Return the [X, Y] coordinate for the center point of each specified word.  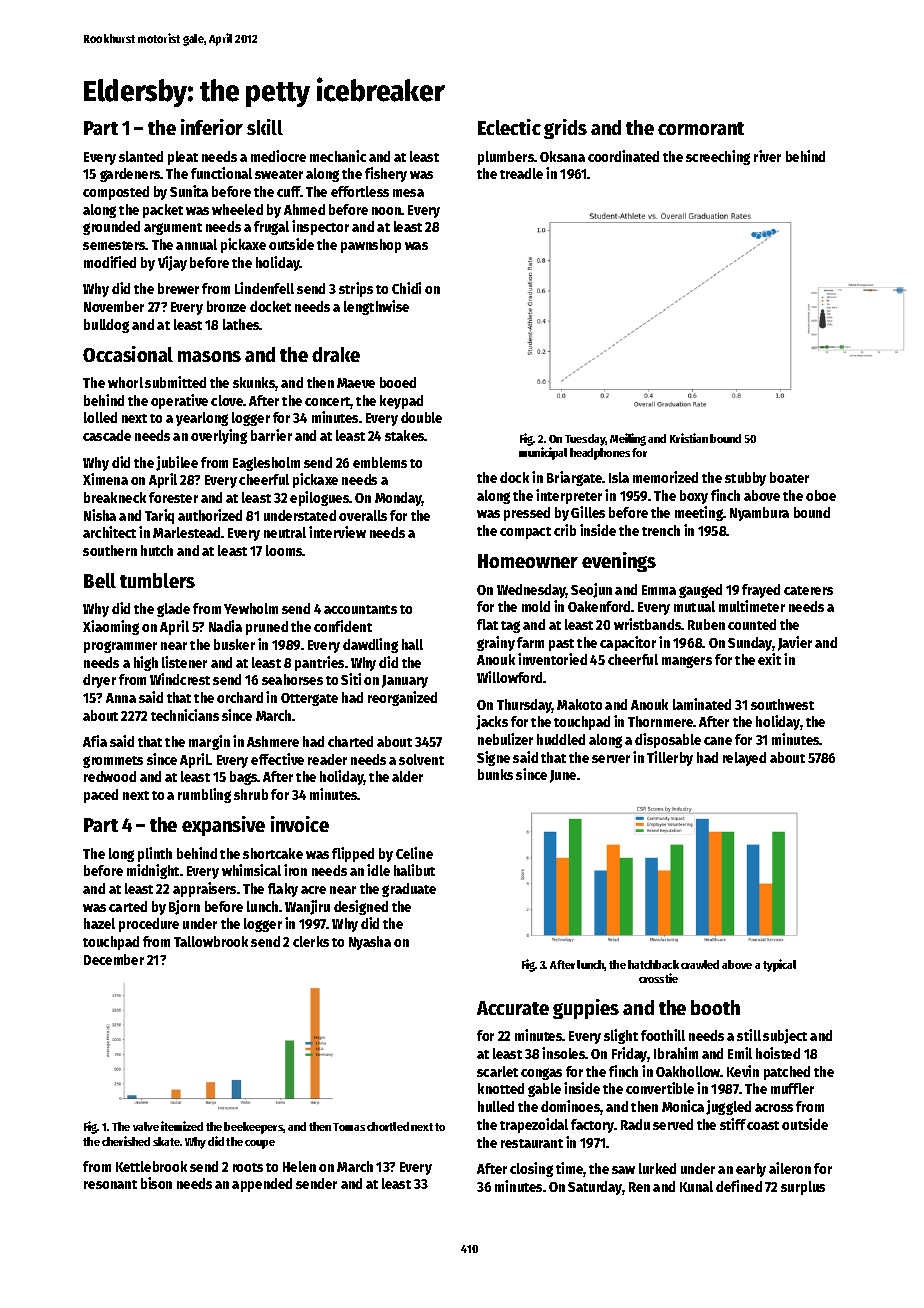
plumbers [506, 158]
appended [262, 1185]
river [767, 156]
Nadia [225, 626]
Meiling [628, 439]
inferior [212, 127]
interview [337, 532]
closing [531, 1169]
